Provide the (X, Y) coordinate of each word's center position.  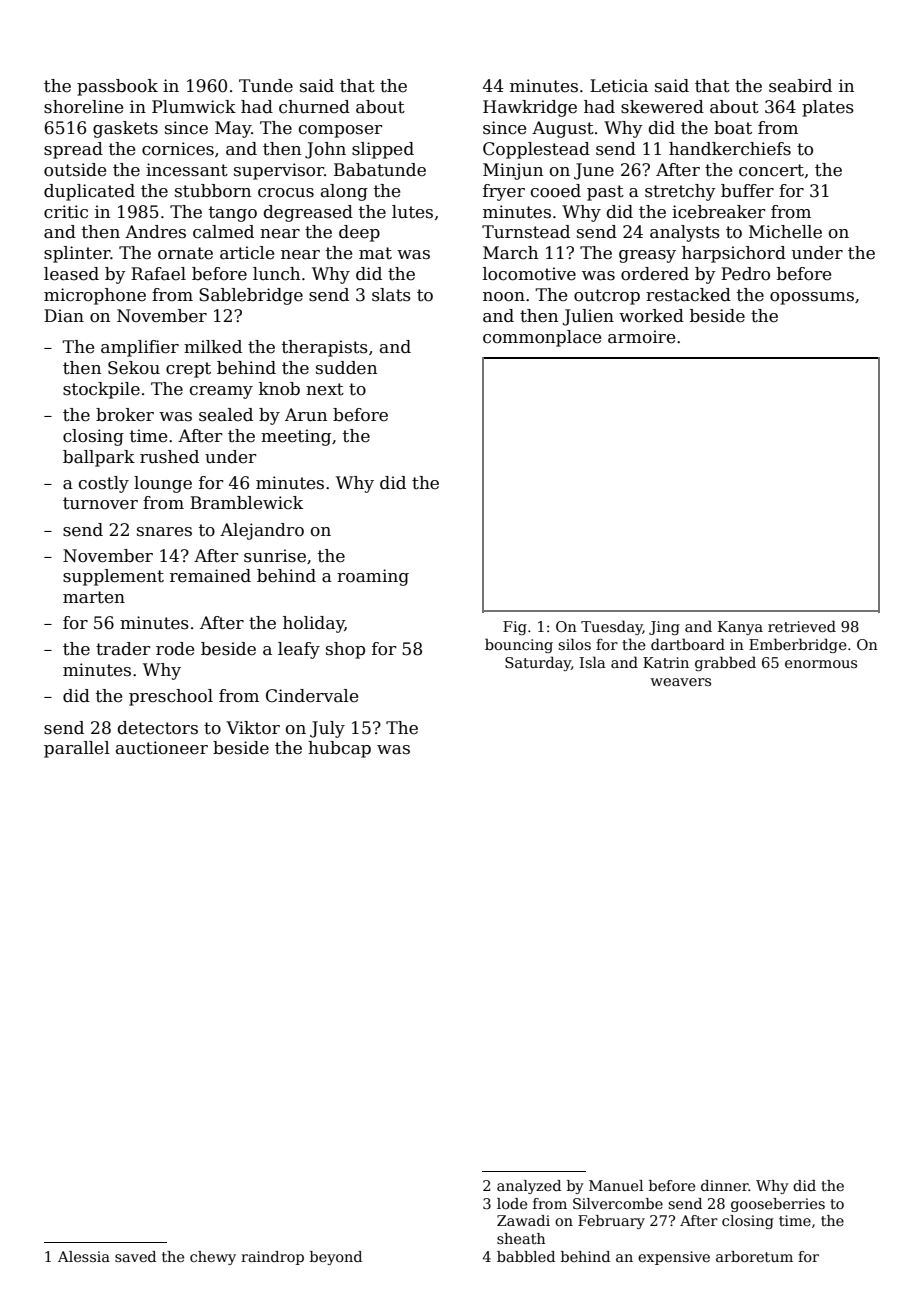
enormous (821, 664)
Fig (515, 628)
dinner (725, 1185)
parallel (77, 749)
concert (771, 170)
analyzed (529, 1187)
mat (375, 253)
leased (71, 274)
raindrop (272, 1258)
